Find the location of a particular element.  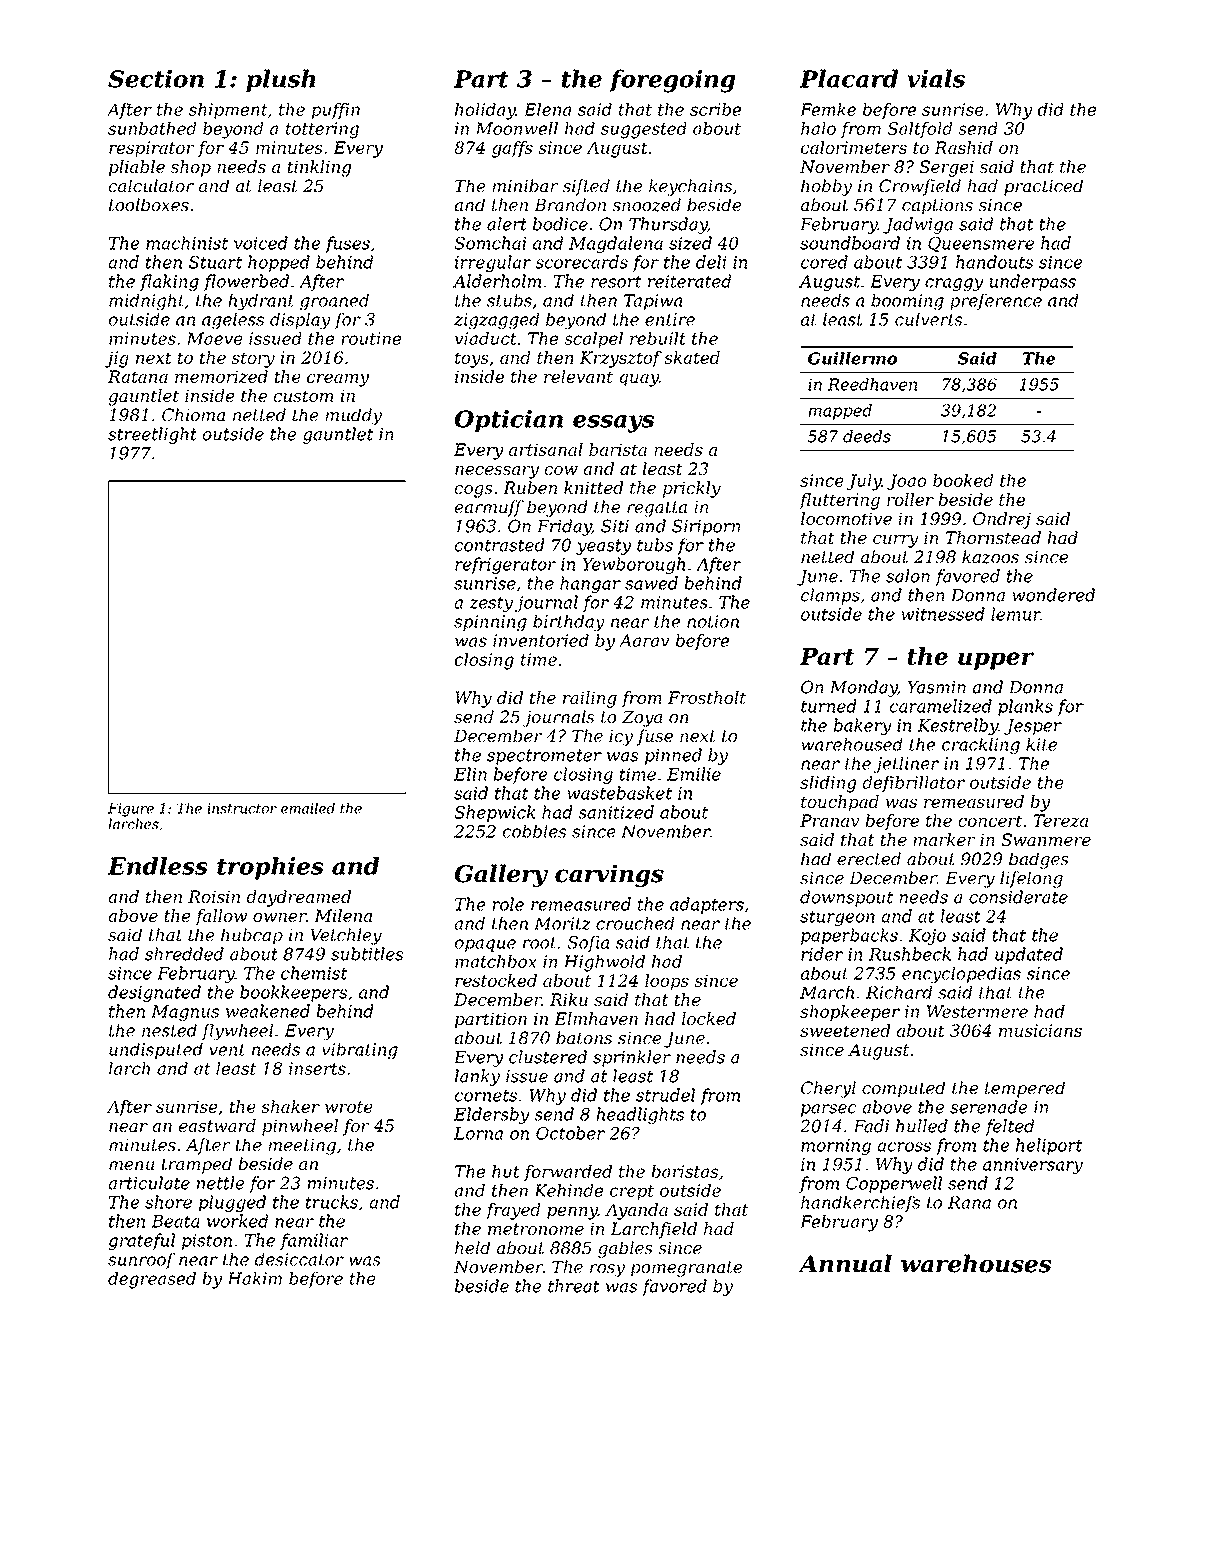

muddy is located at coordinates (353, 416).
